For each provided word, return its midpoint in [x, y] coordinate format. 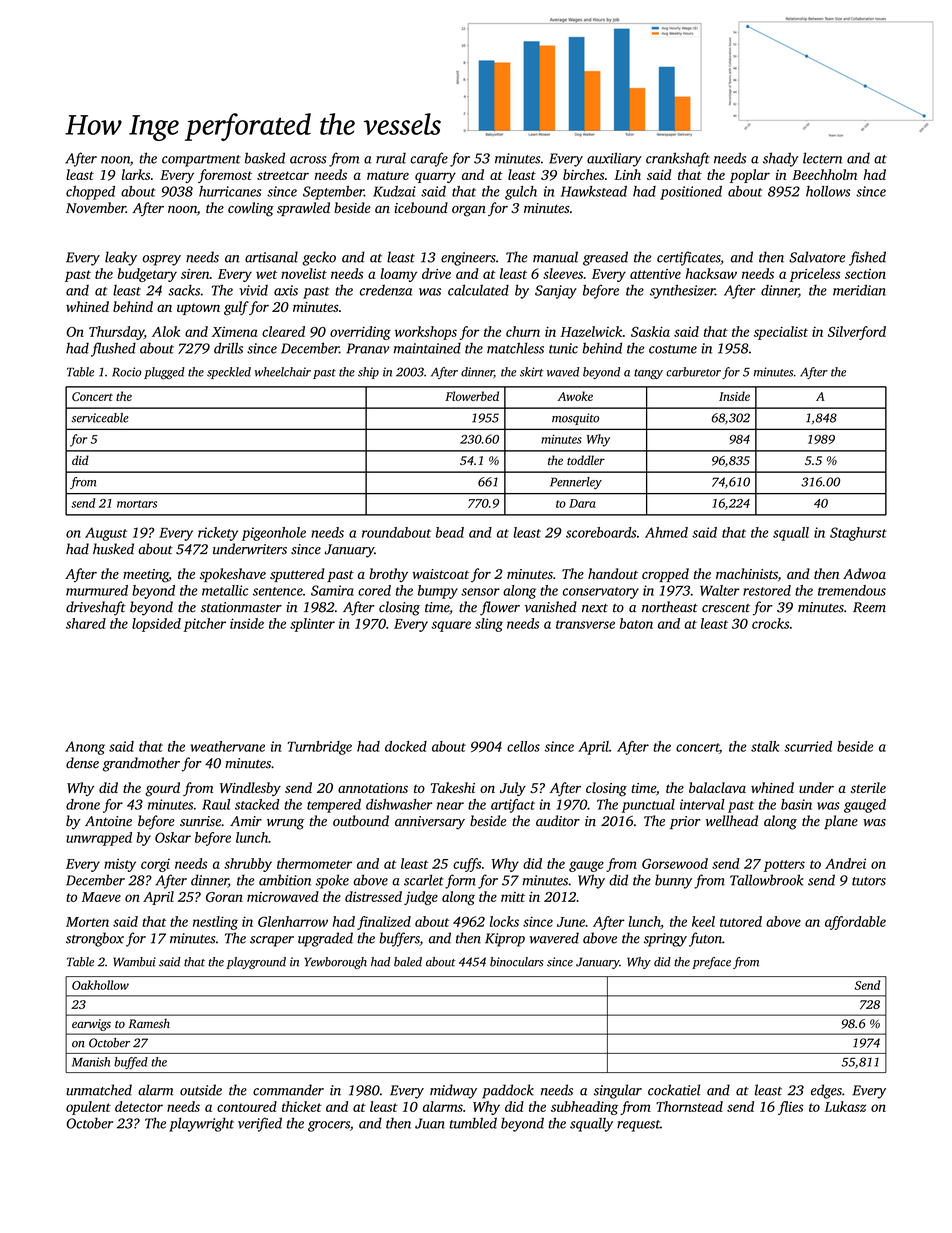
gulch [521, 193]
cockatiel [674, 1090]
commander [288, 1090]
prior [685, 823]
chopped [90, 193]
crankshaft [678, 159]
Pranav [367, 348]
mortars [137, 504]
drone [83, 804]
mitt [513, 897]
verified [260, 1124]
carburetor [693, 372]
